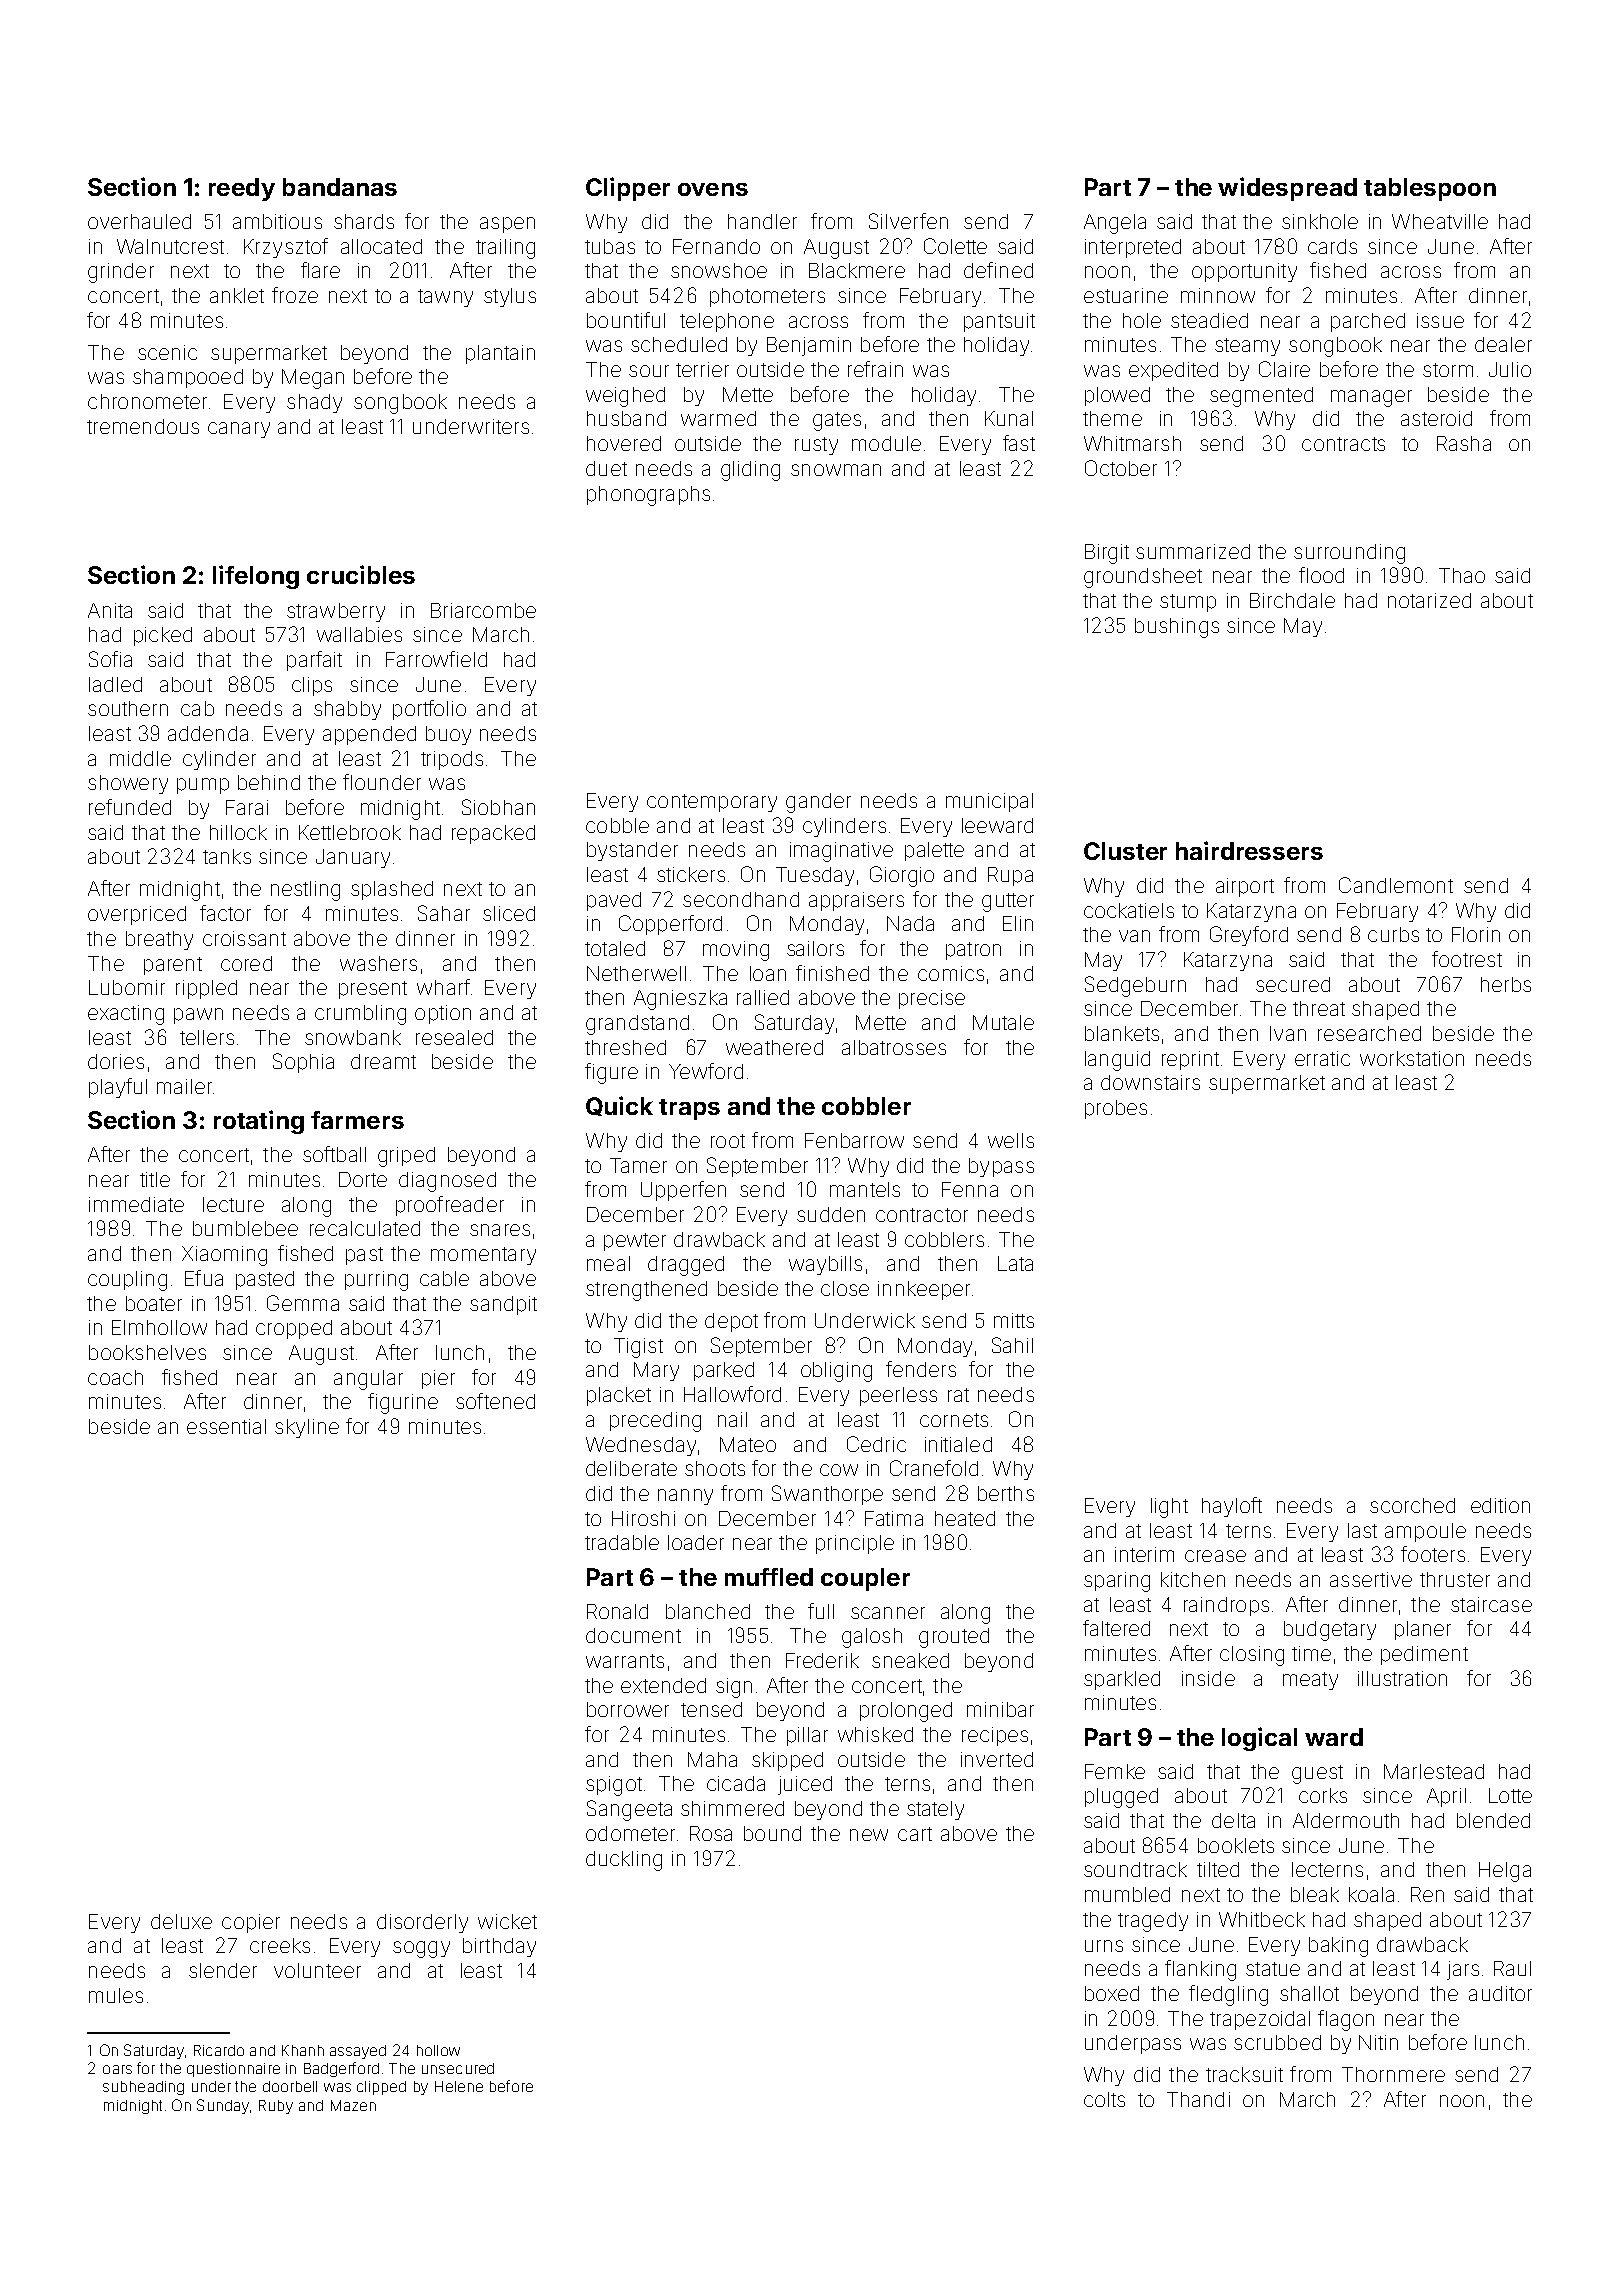 This page has height=2292, width=1620. I want to click on Clipper, so click(628, 189).
